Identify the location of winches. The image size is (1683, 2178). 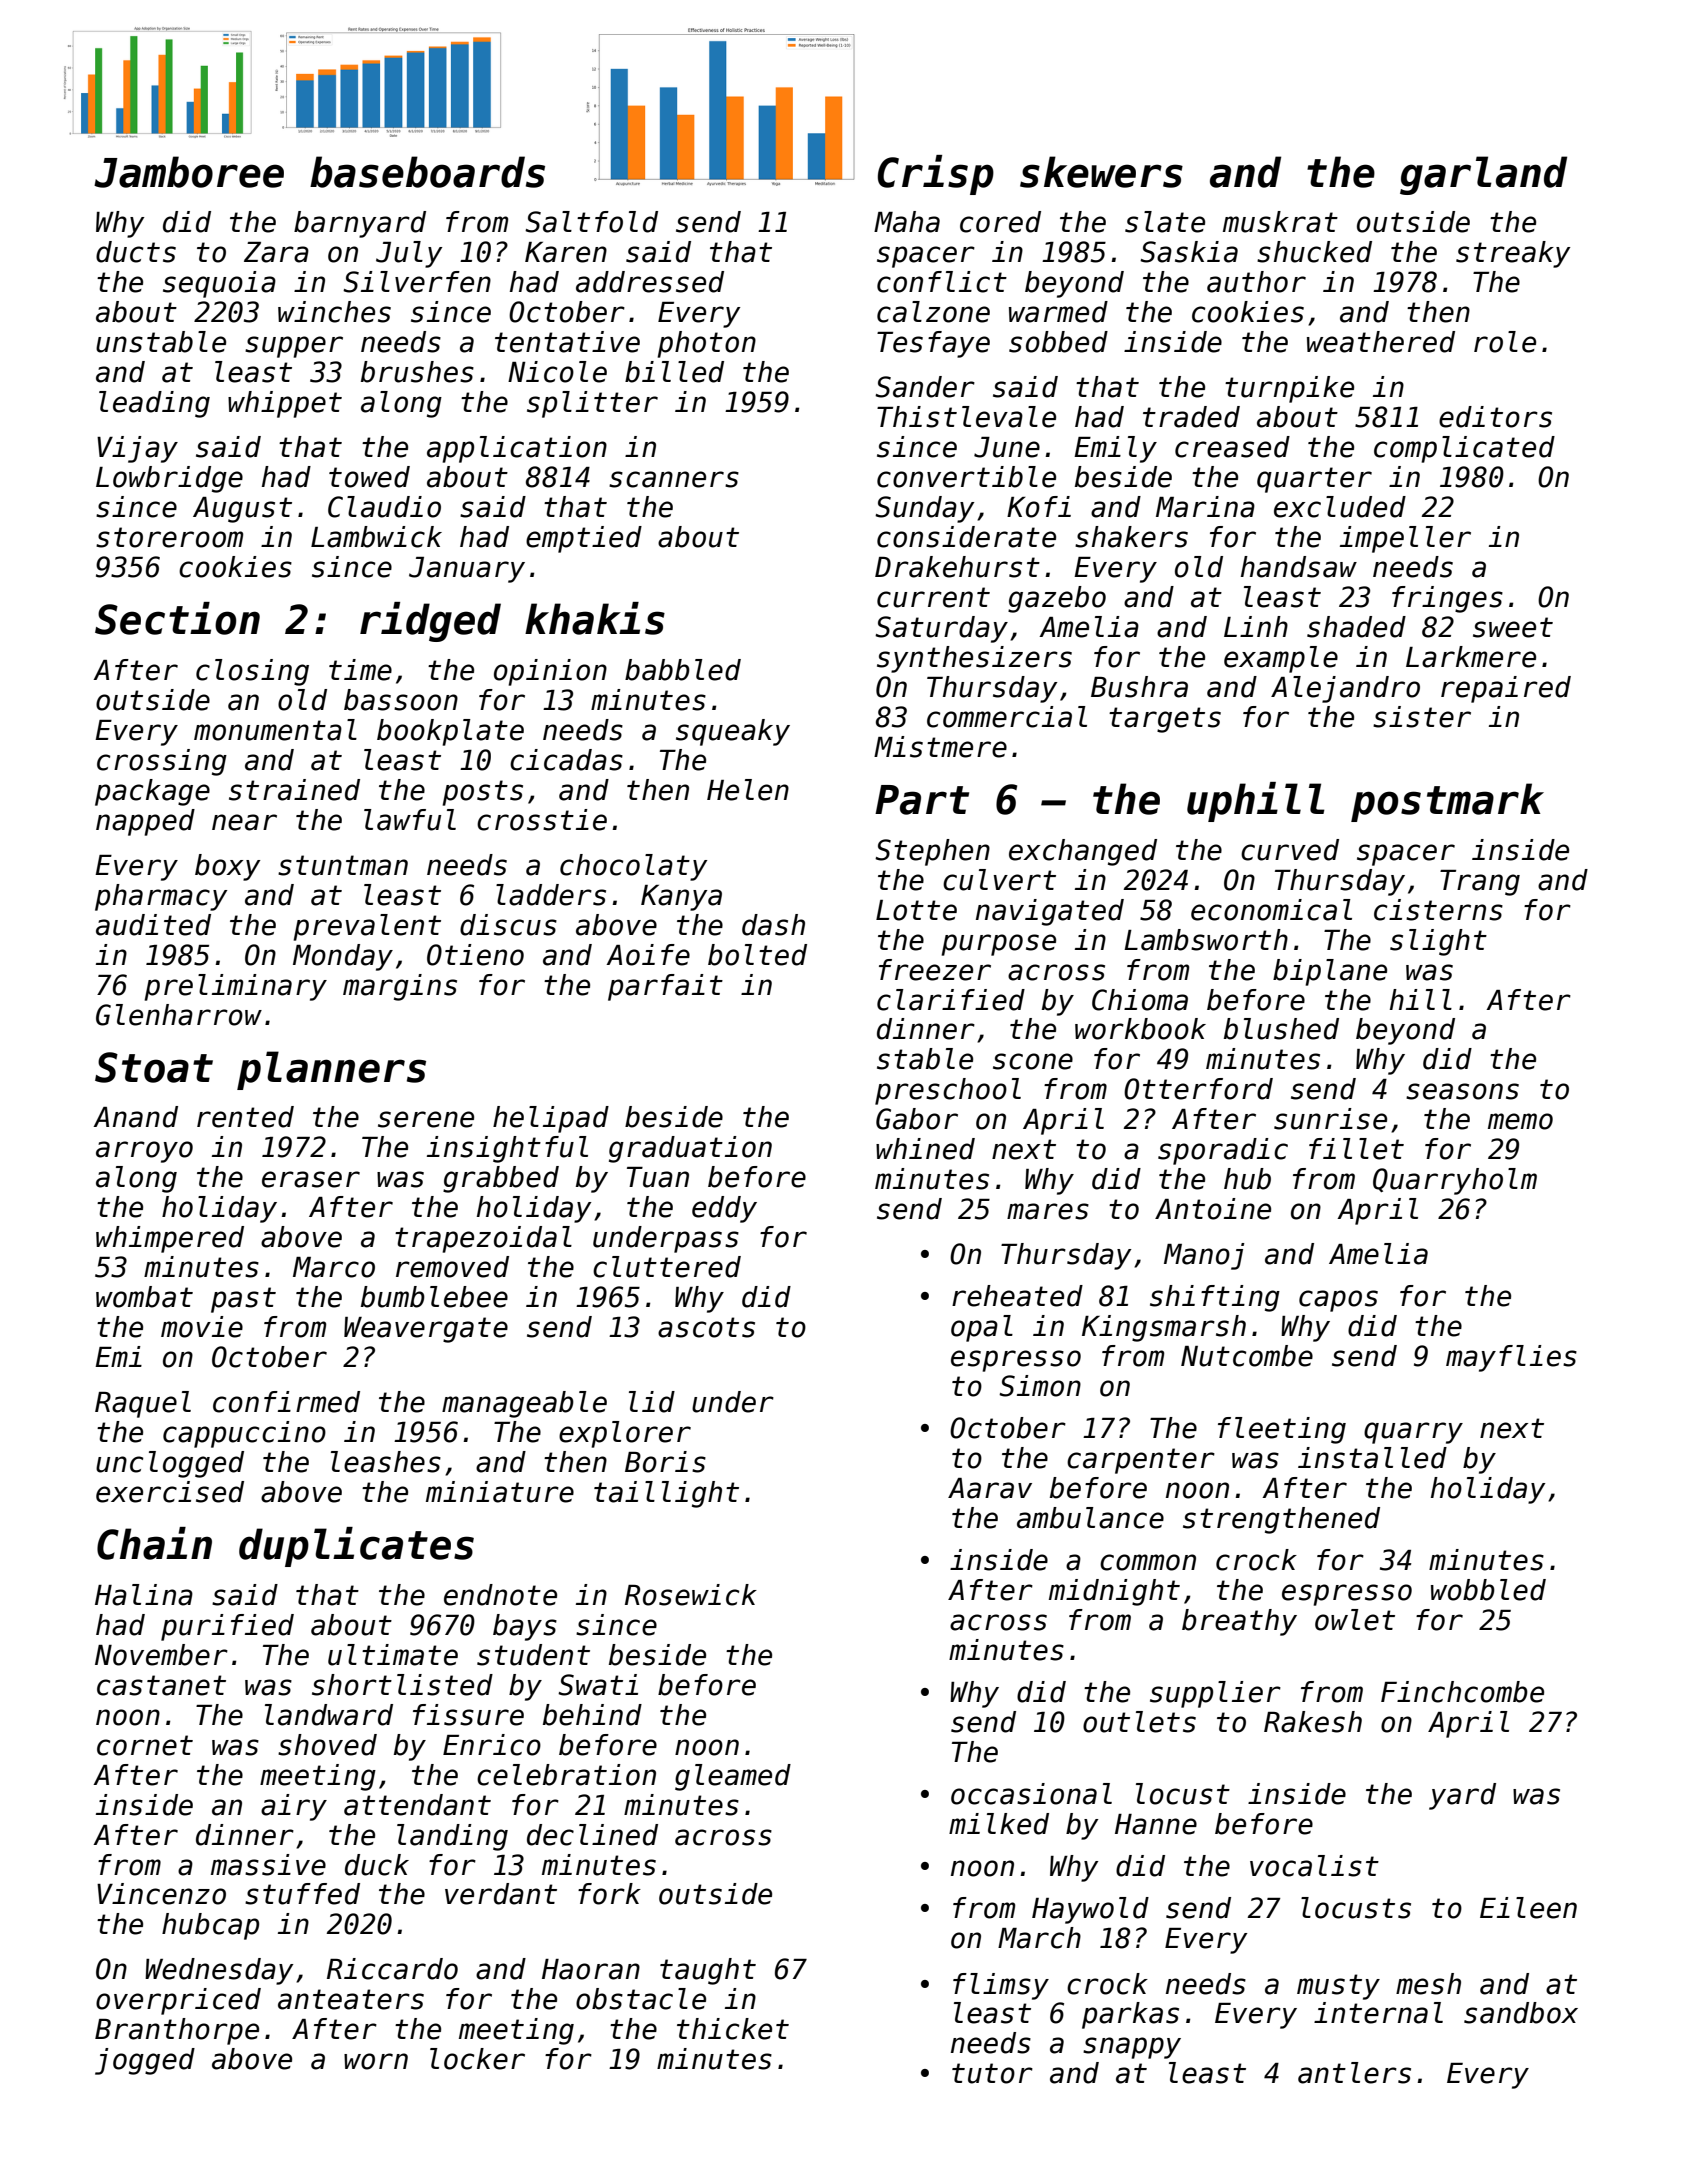
(334, 312).
